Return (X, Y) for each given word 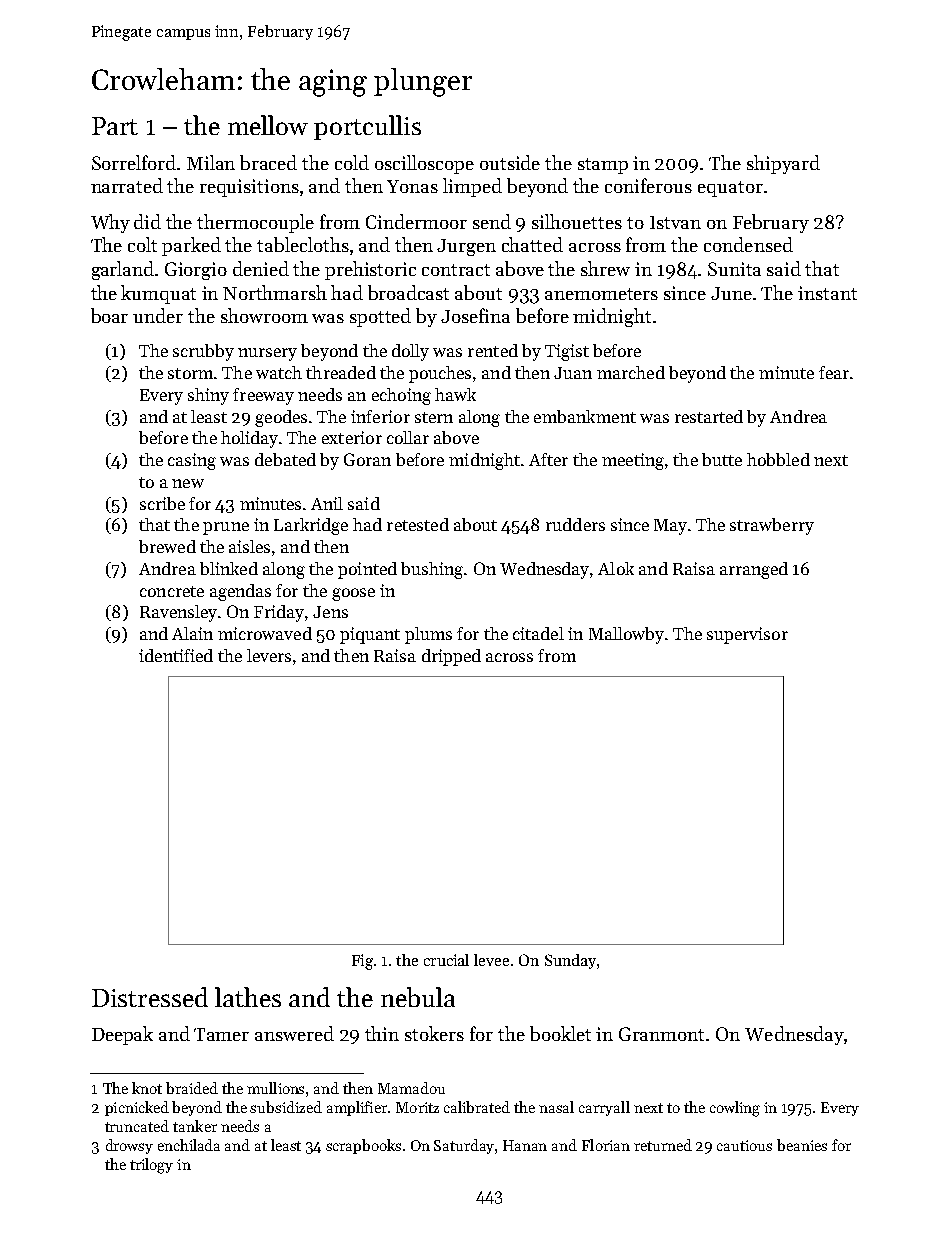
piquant (370, 635)
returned (663, 1145)
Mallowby (626, 635)
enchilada (189, 1145)
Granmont (663, 1034)
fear (834, 372)
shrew (605, 268)
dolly (410, 352)
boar (109, 315)
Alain (192, 633)
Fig (362, 962)
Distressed (150, 997)
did (147, 221)
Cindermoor (416, 221)
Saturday (464, 1146)
